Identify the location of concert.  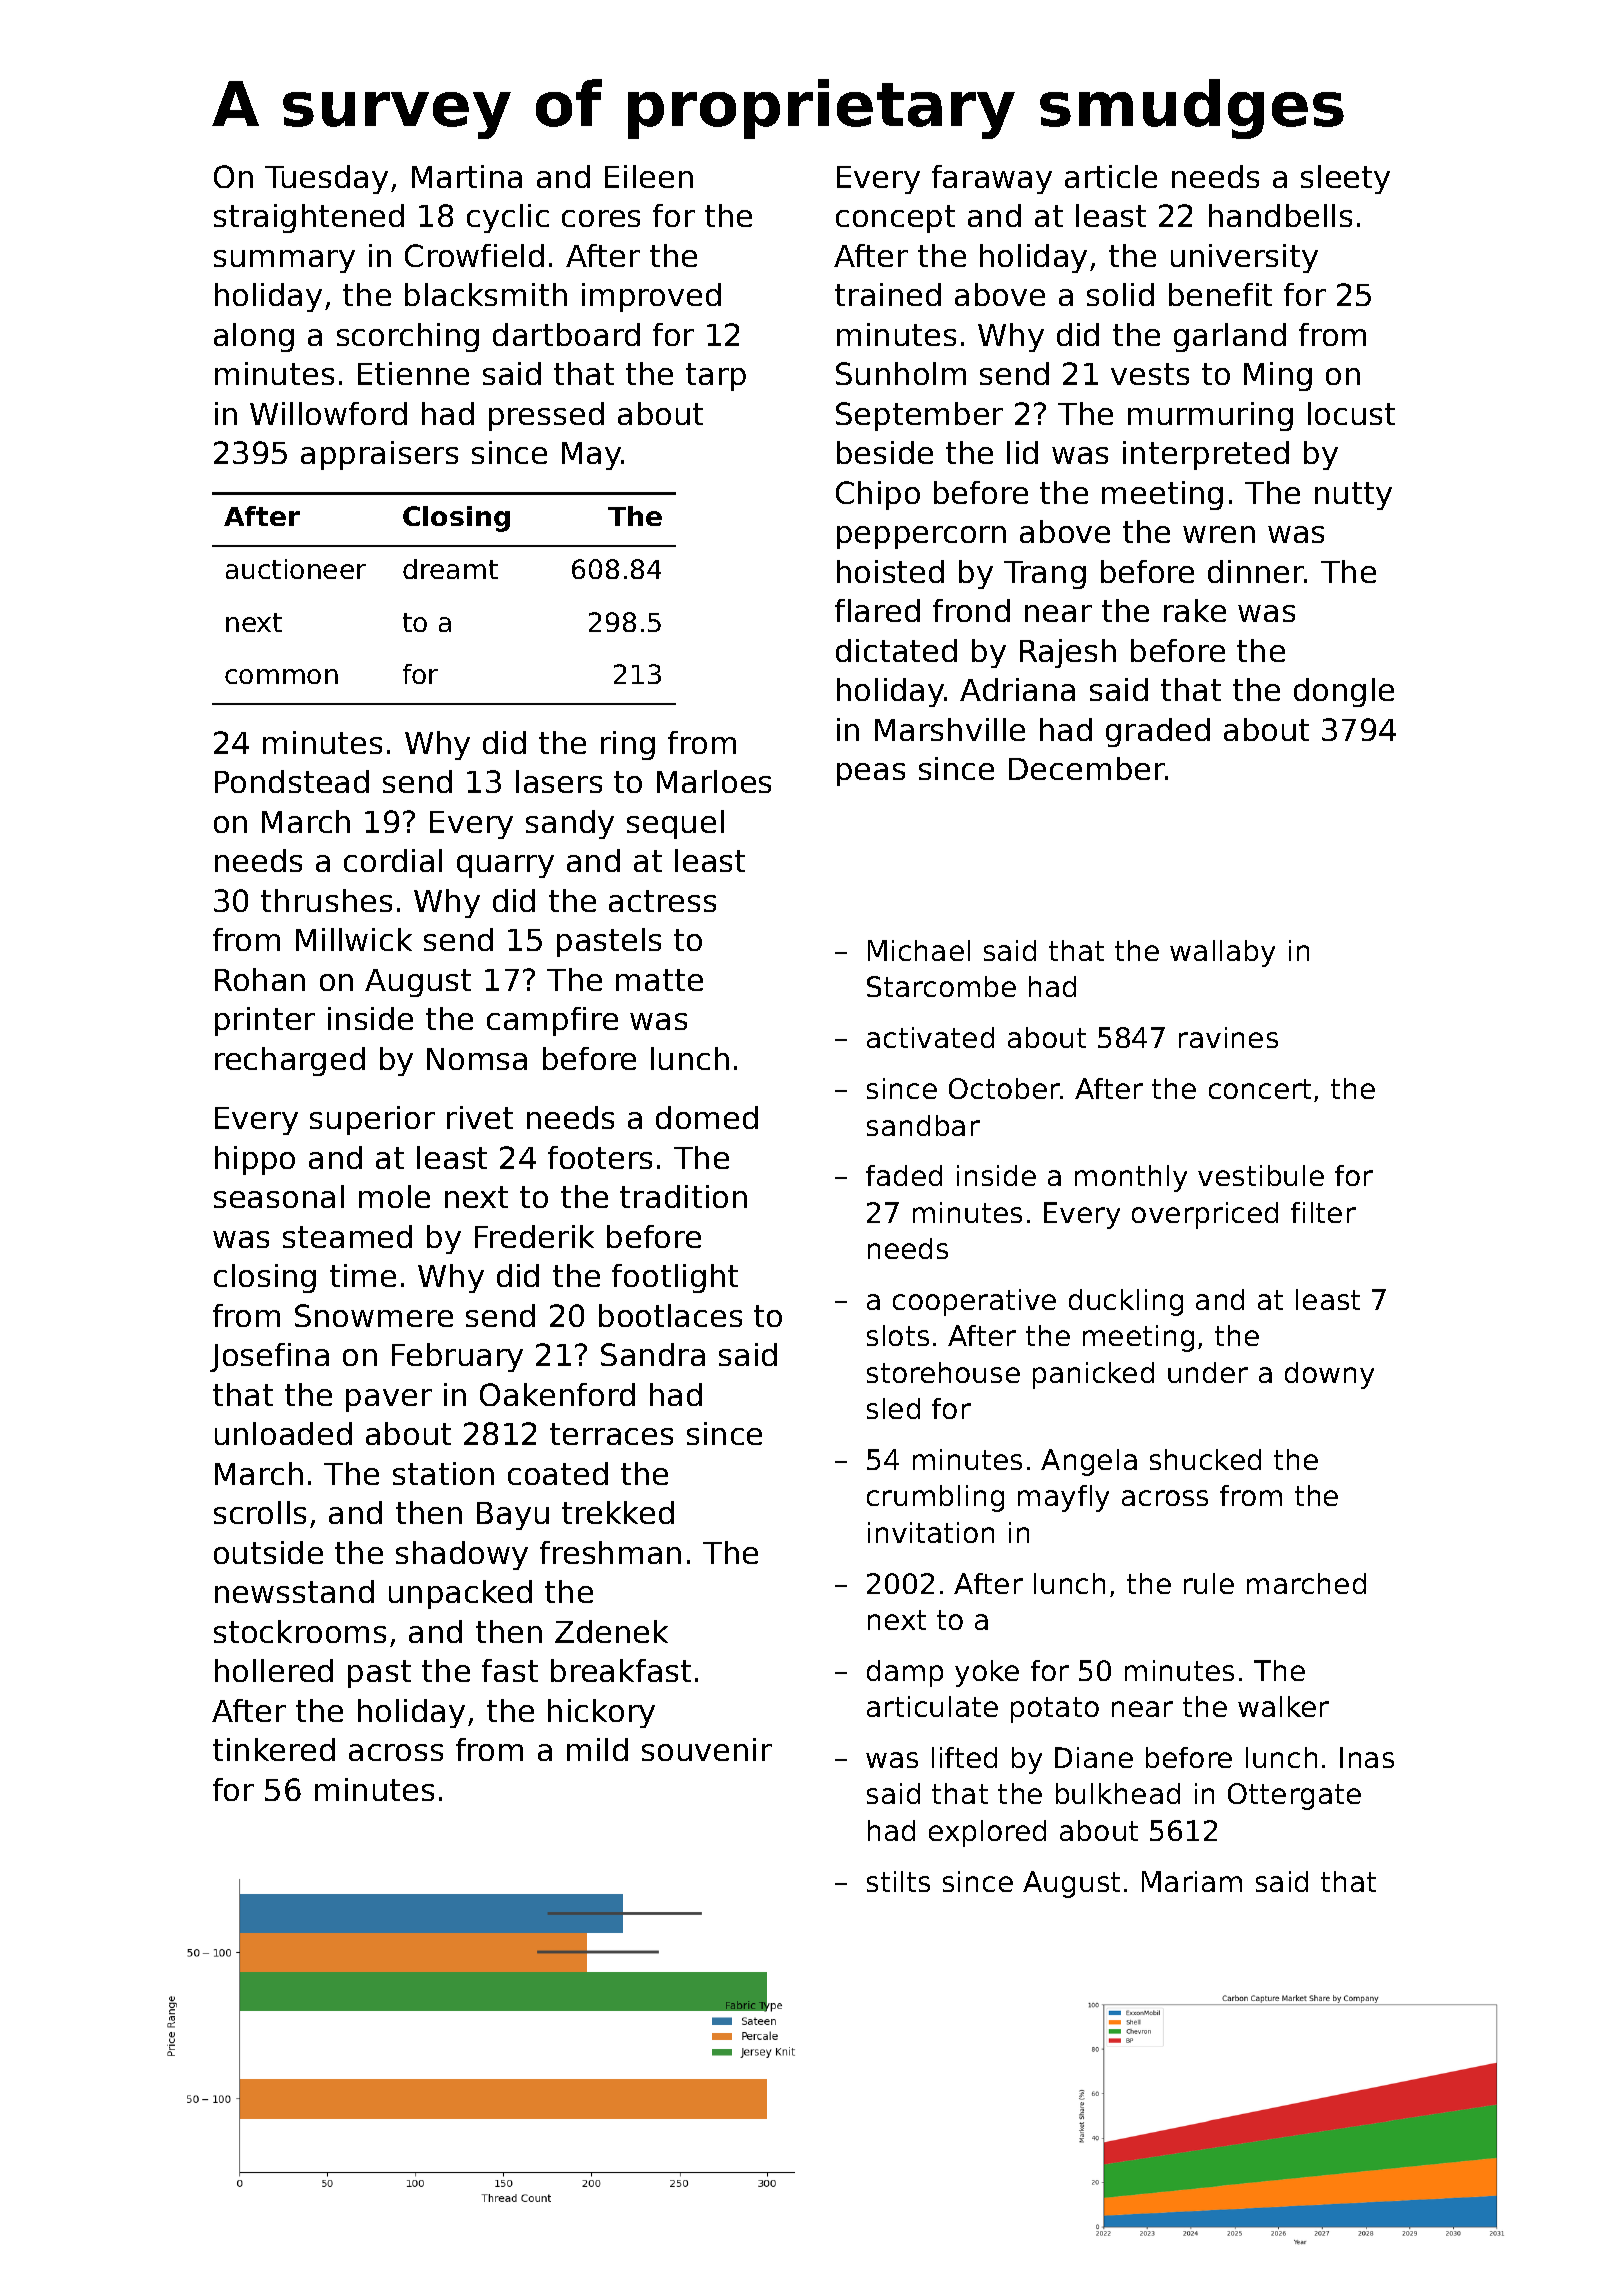
(1260, 1089).
